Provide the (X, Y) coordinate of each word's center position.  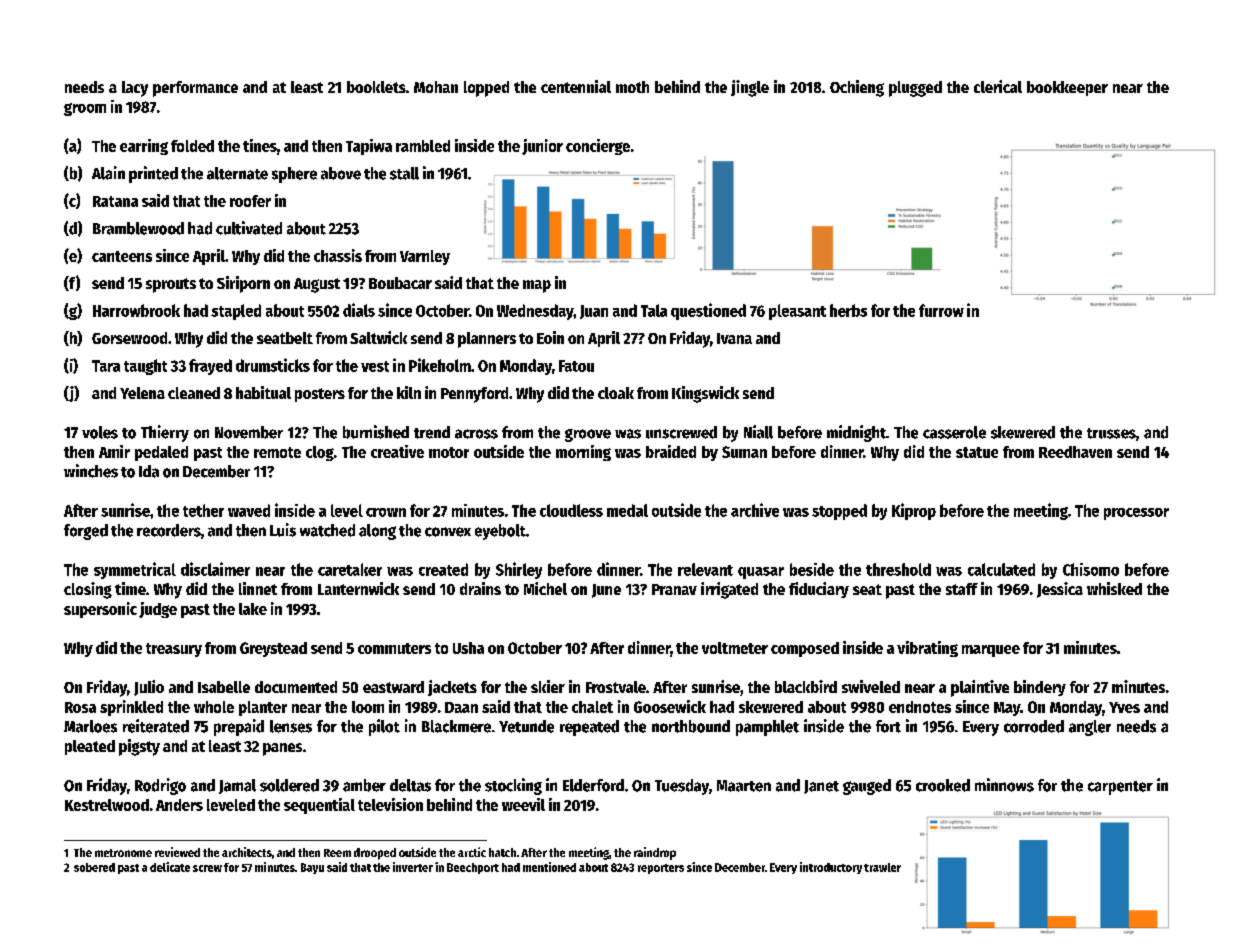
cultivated (249, 228)
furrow (941, 310)
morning (583, 453)
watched (327, 530)
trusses (1111, 433)
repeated (589, 728)
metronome (123, 853)
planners (487, 340)
